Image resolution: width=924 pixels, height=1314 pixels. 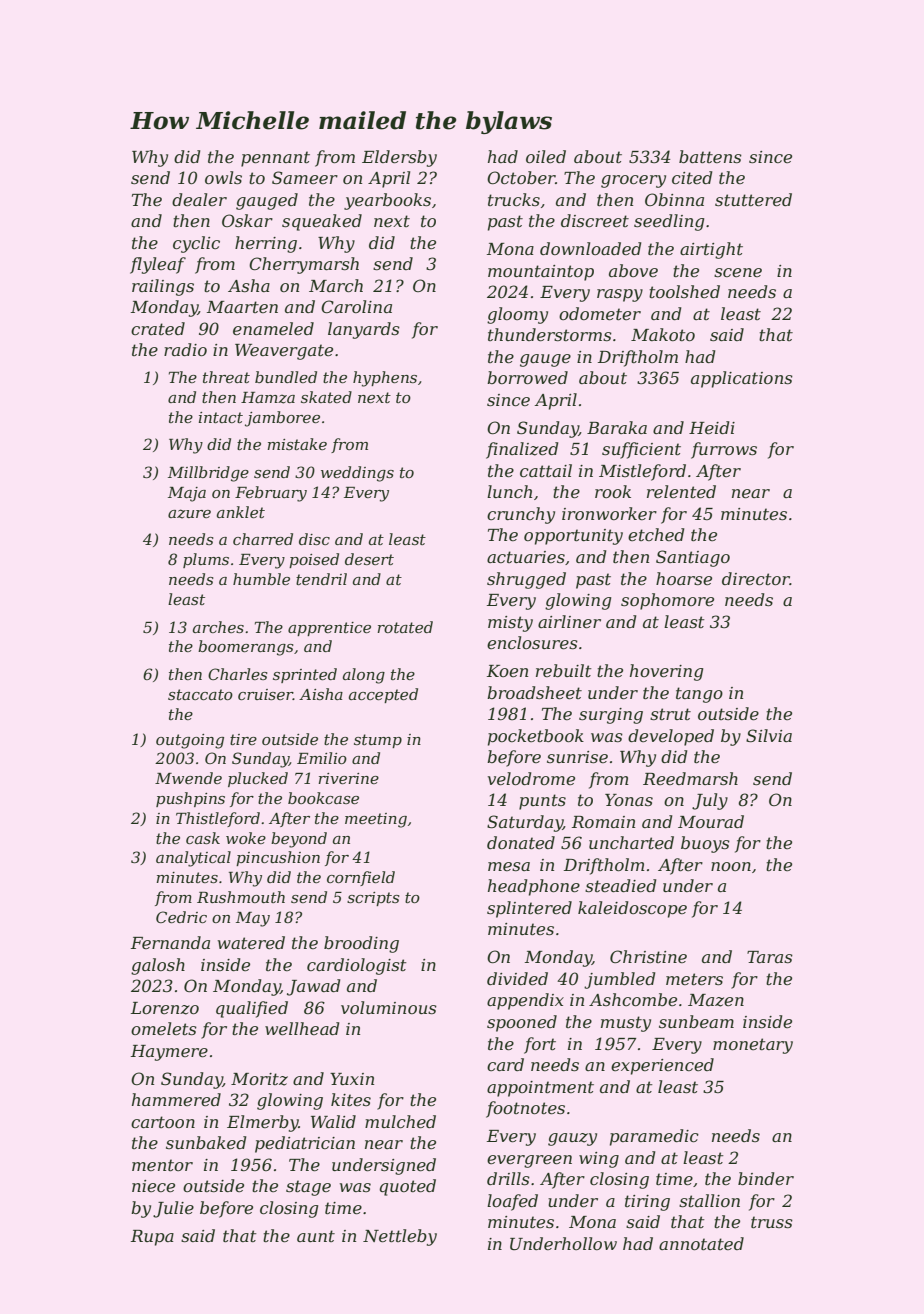 I want to click on sufficient, so click(x=641, y=450).
